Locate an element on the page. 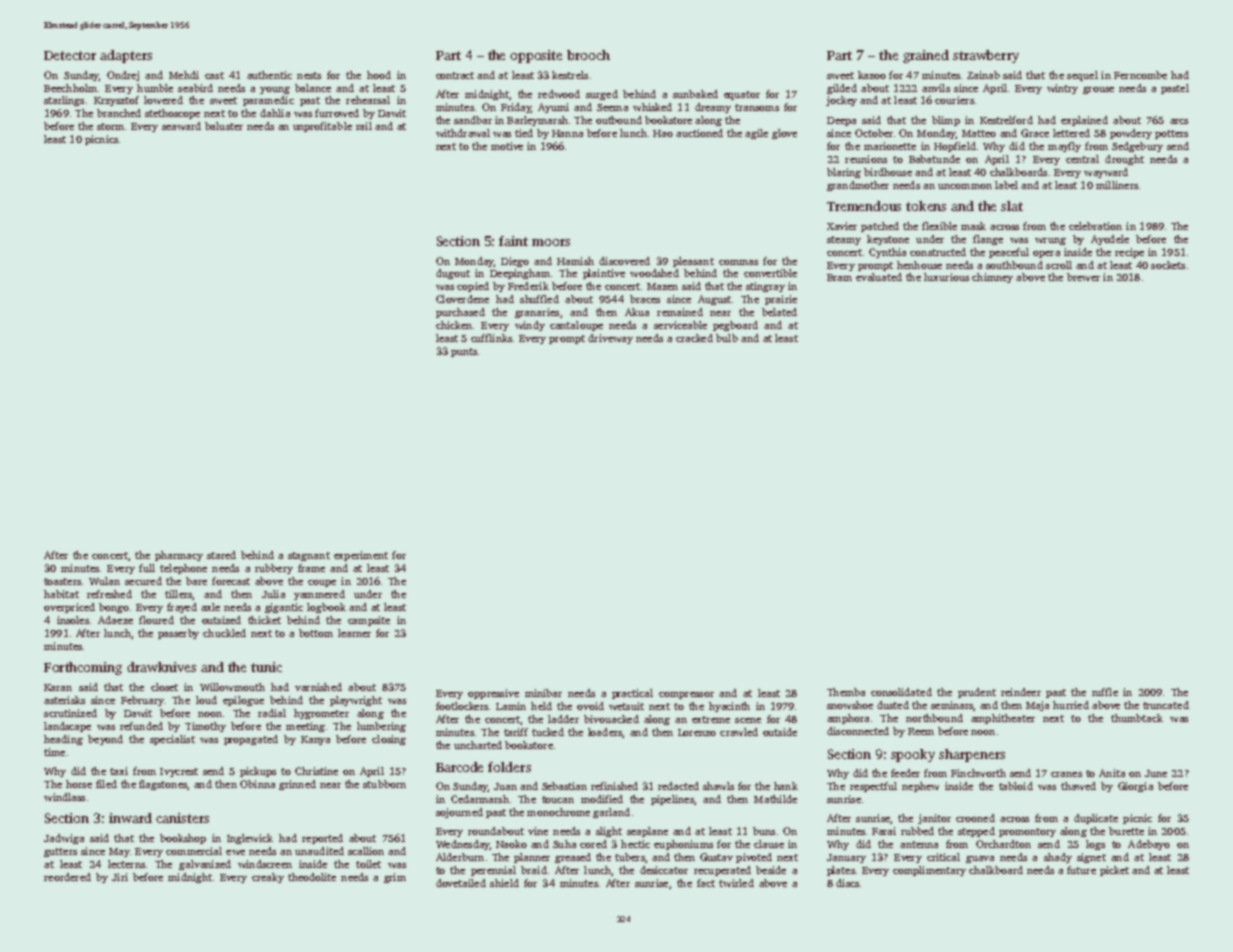 This image has height=952, width=1233. specialist is located at coordinates (172, 740).
